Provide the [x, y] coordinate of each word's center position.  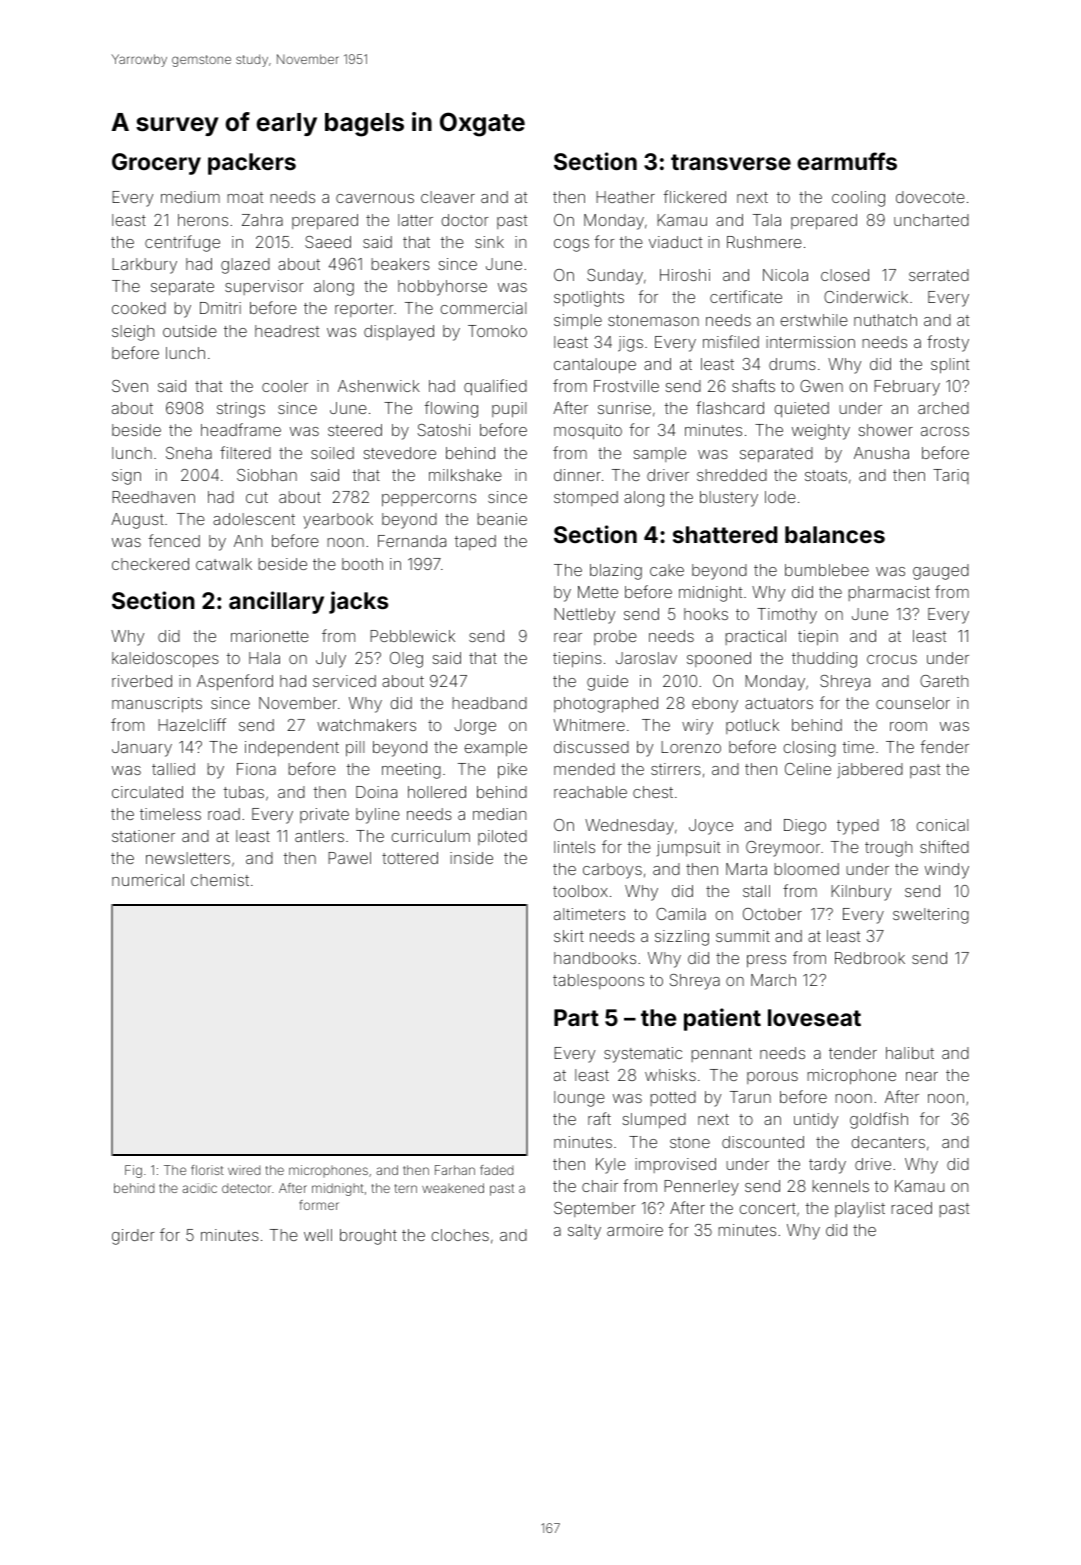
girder [133, 1237]
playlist [860, 1210]
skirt [569, 936]
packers [252, 164]
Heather [625, 197]
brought [368, 1237]
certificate [746, 296]
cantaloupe [595, 366]
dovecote [930, 197]
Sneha [189, 453]
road [224, 814]
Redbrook [870, 958]
